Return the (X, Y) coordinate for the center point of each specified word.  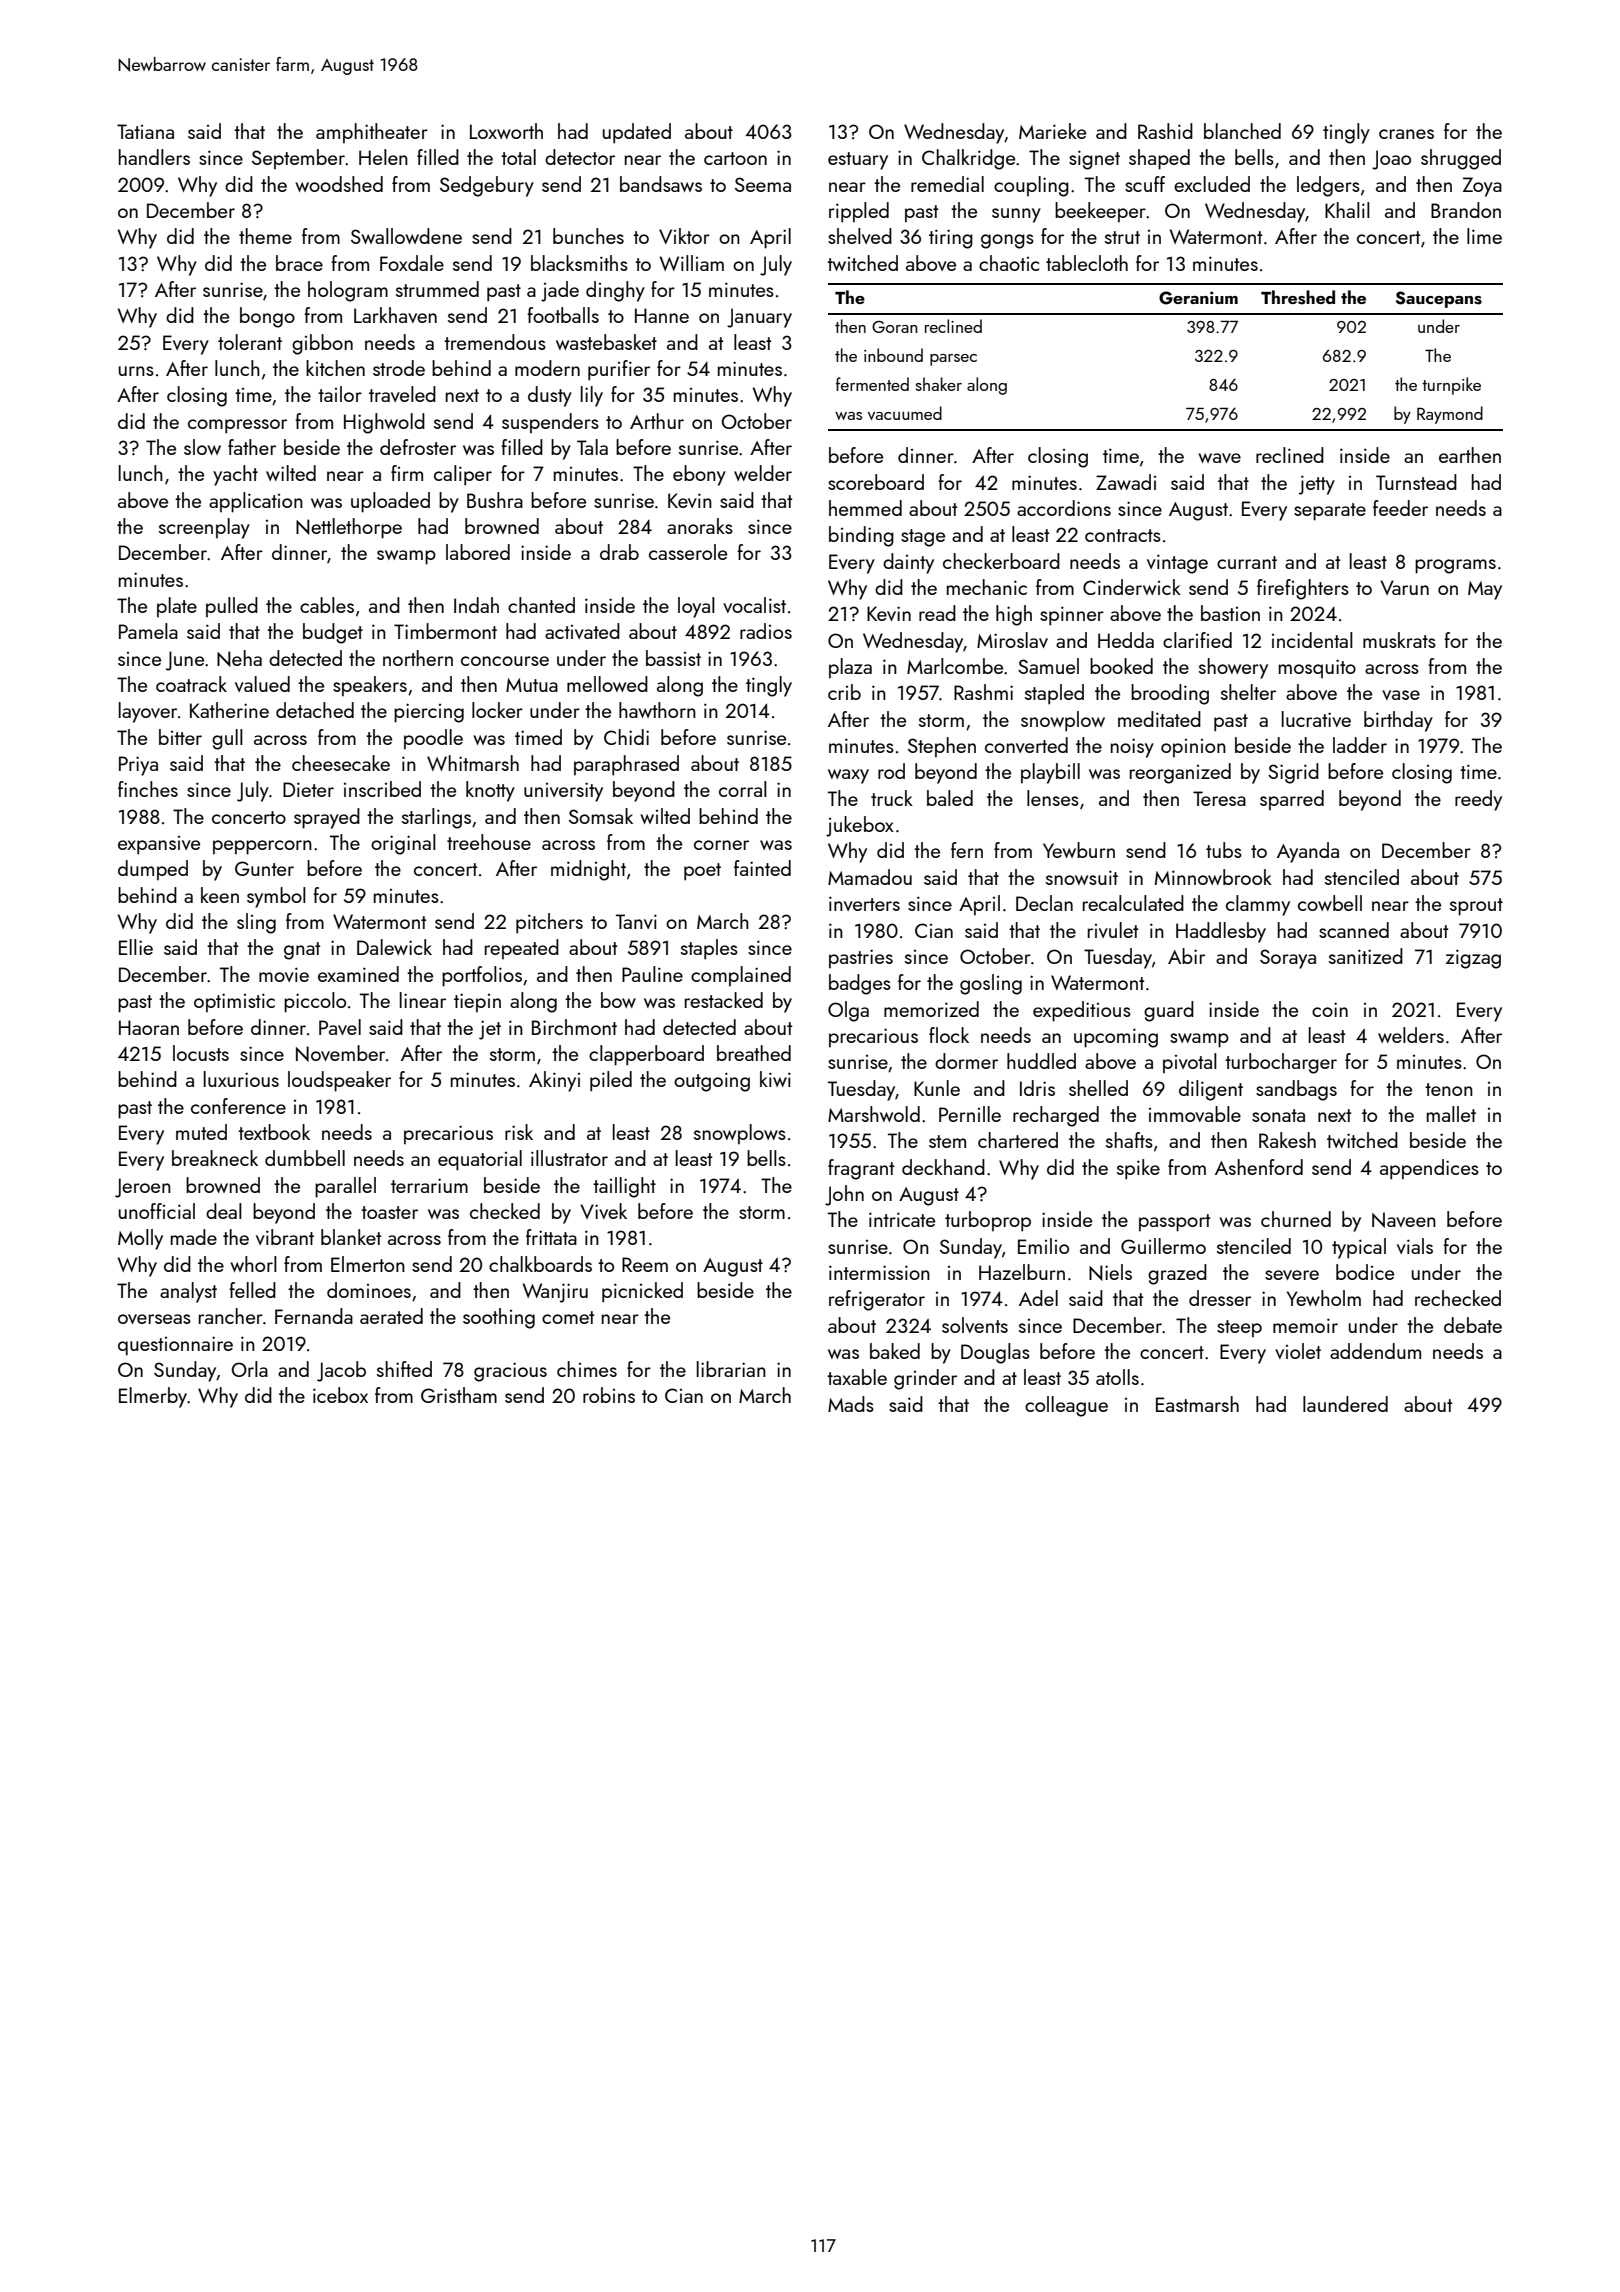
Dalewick (394, 947)
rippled (859, 212)
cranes (1406, 134)
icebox (340, 1395)
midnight (588, 870)
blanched (1242, 131)
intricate (902, 1219)
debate (1473, 1325)
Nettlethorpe (349, 528)
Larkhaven (395, 315)
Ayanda (1308, 852)
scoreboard (876, 482)
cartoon (735, 158)
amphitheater (372, 133)
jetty (1317, 485)
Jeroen (143, 1188)
